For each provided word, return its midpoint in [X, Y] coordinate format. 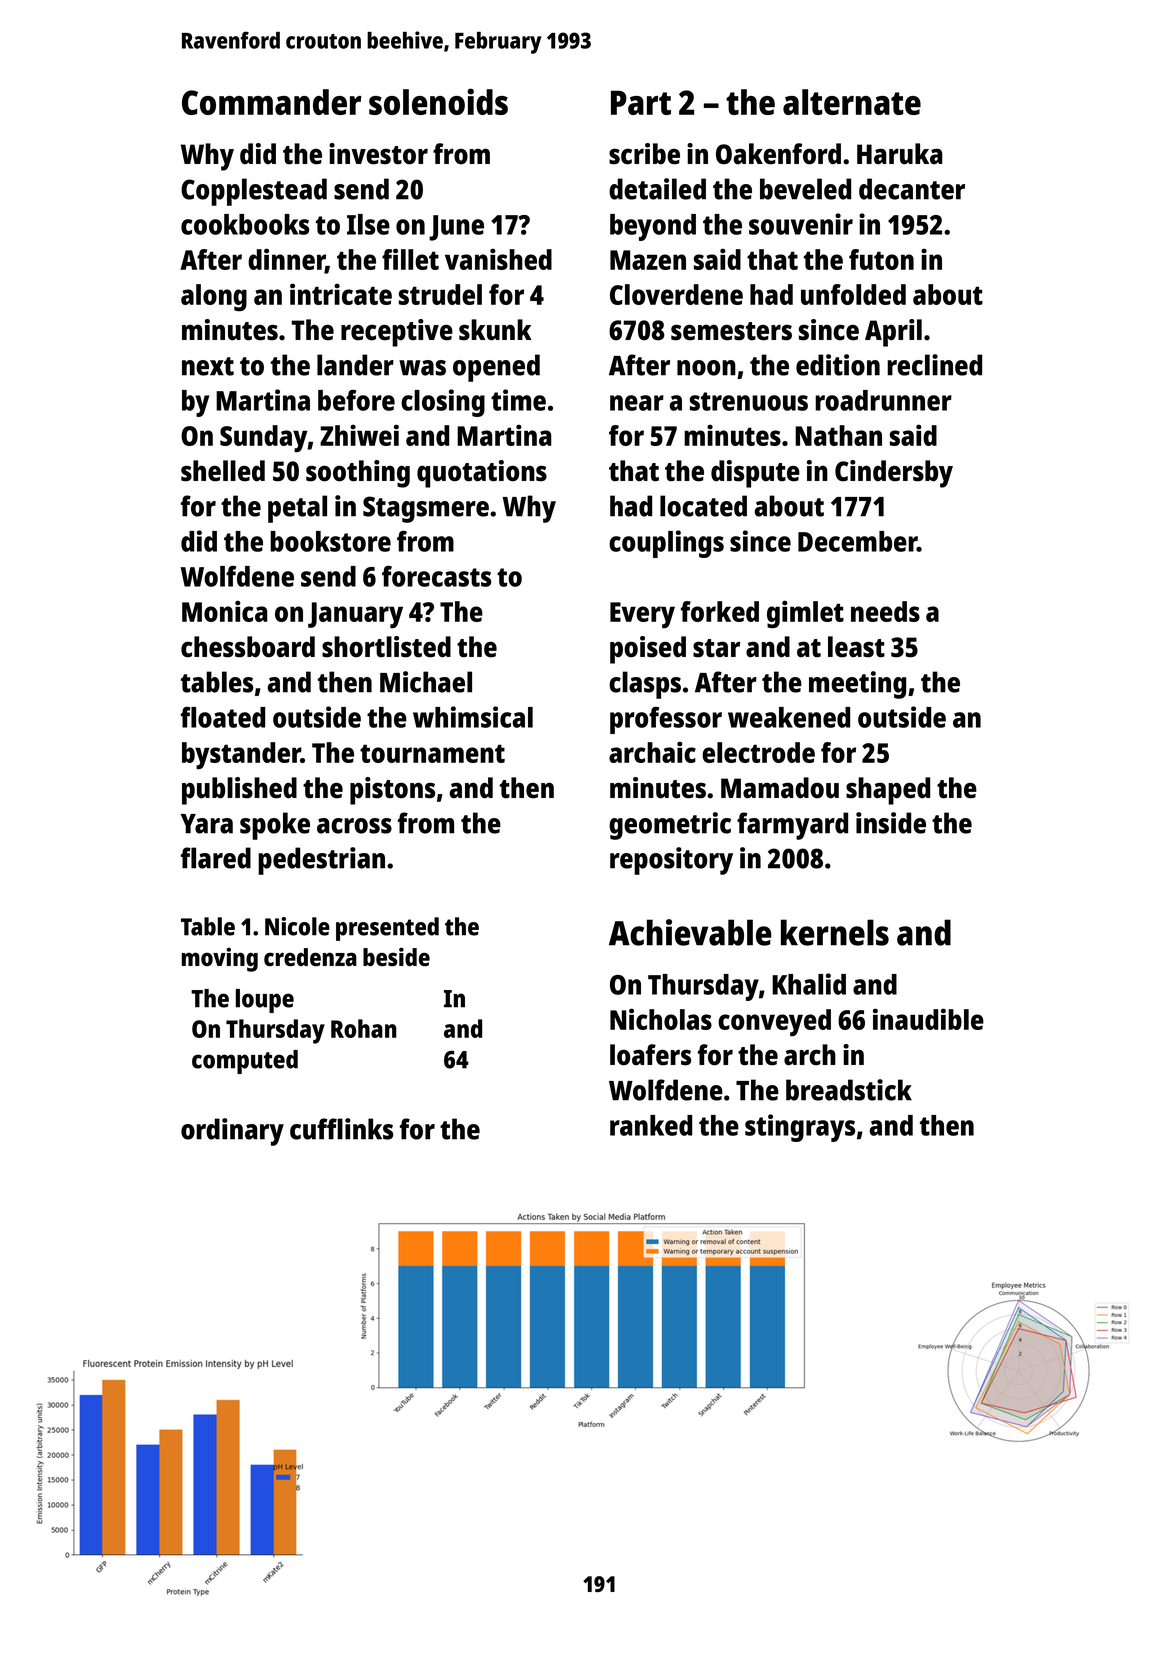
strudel [440, 294]
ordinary [232, 1132]
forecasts [436, 576]
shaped [888, 791]
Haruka [899, 154]
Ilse [368, 224]
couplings [666, 544]
